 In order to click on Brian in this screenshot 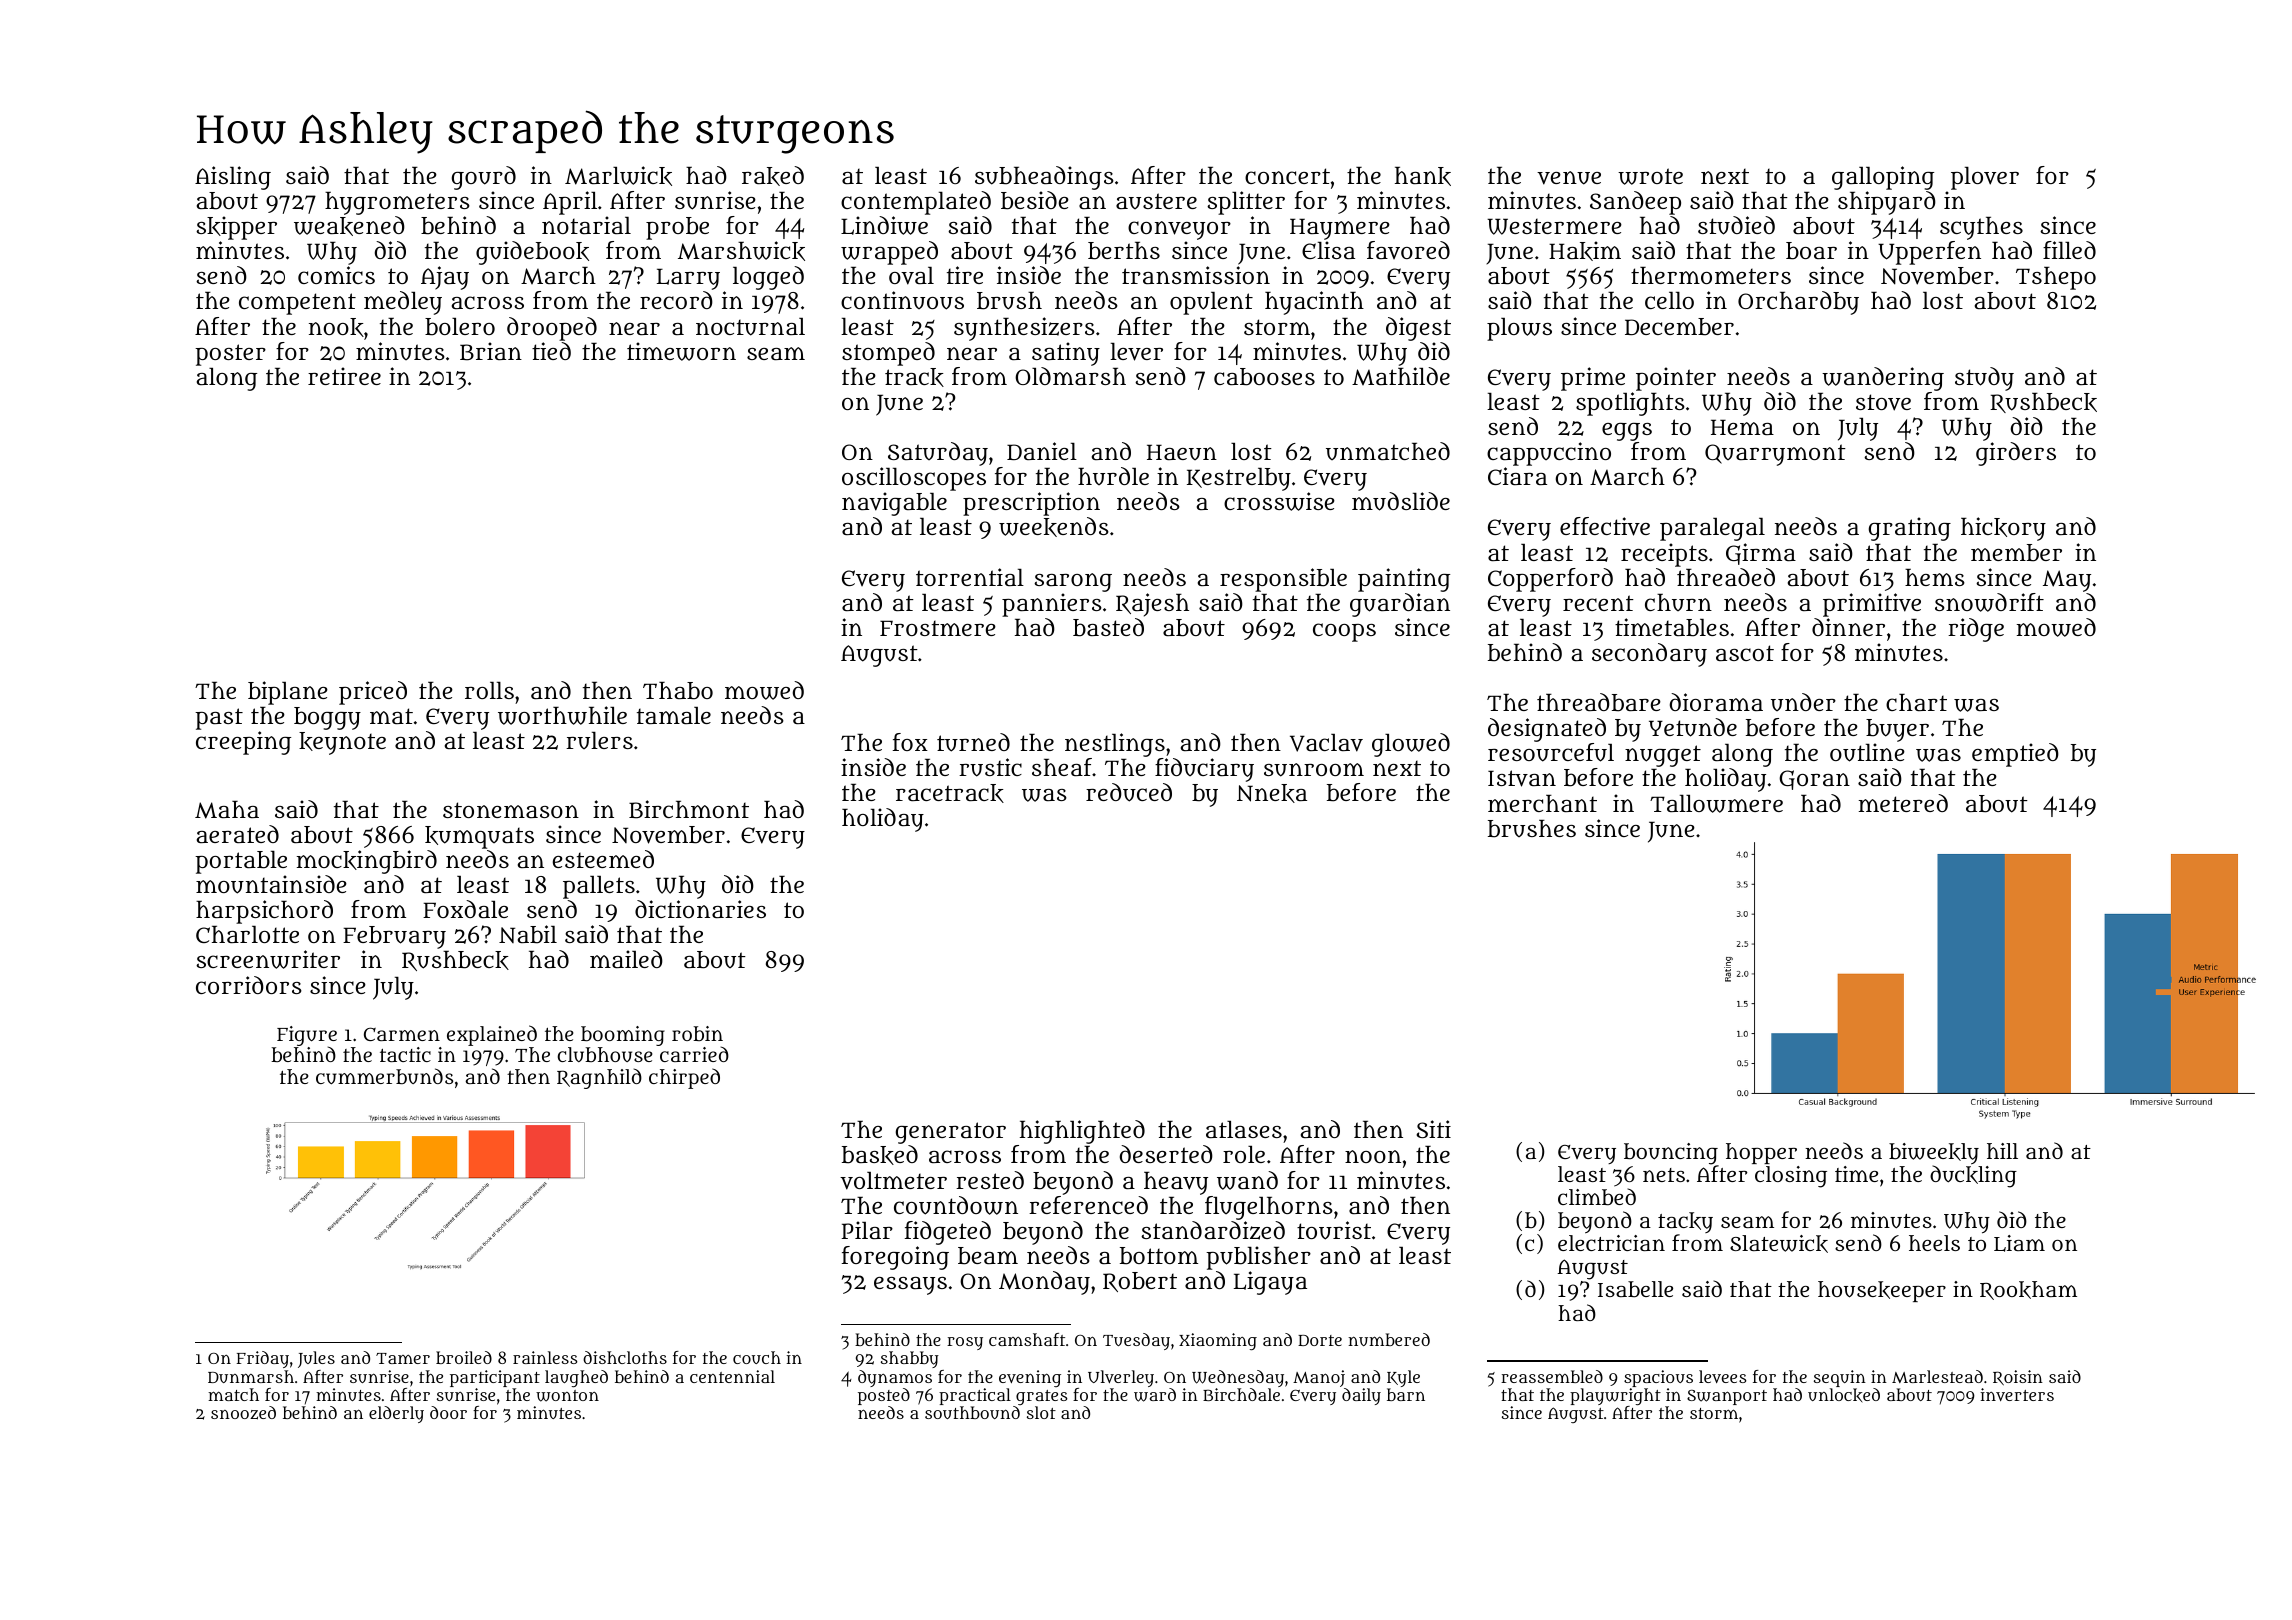, I will do `click(491, 351)`.
